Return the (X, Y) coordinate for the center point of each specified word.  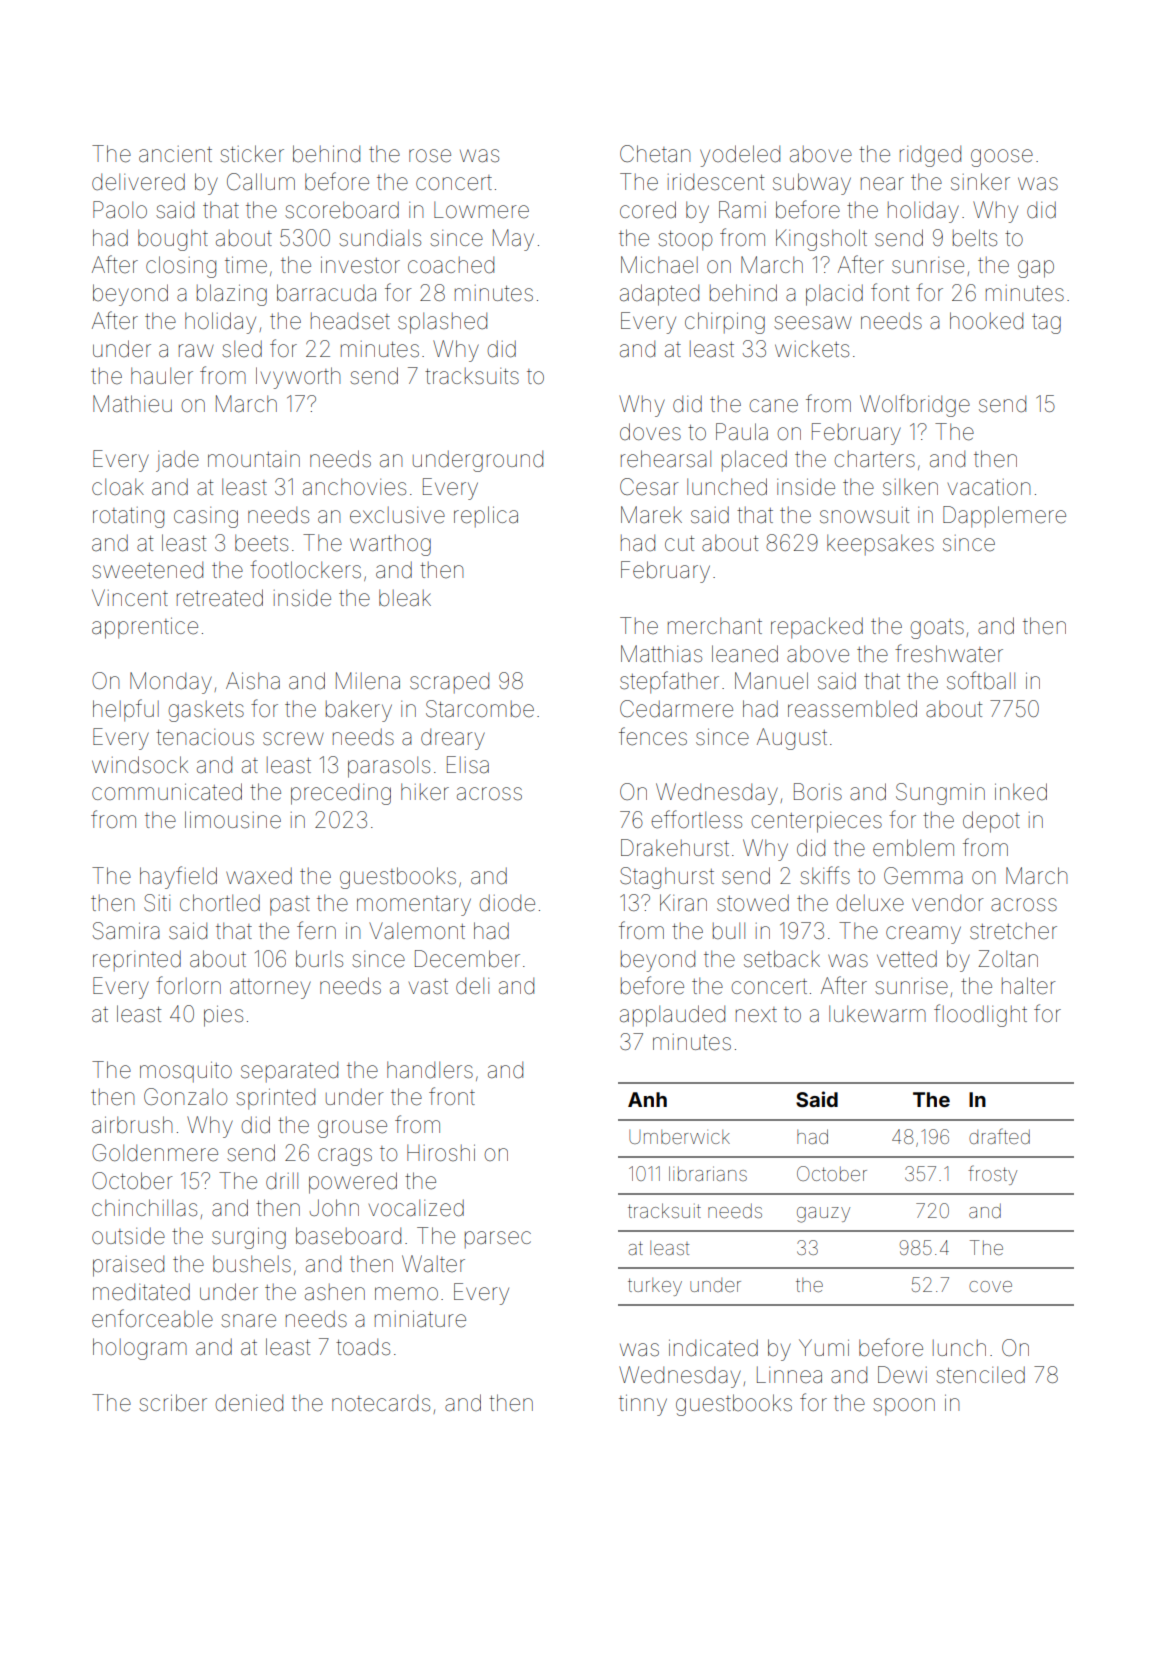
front (452, 1096)
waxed (259, 876)
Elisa (468, 765)
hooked (986, 321)
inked (1021, 792)
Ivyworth (298, 378)
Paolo (120, 209)
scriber (173, 1403)
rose (430, 156)
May (513, 240)
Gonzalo (185, 1097)
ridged (930, 156)
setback (782, 959)
